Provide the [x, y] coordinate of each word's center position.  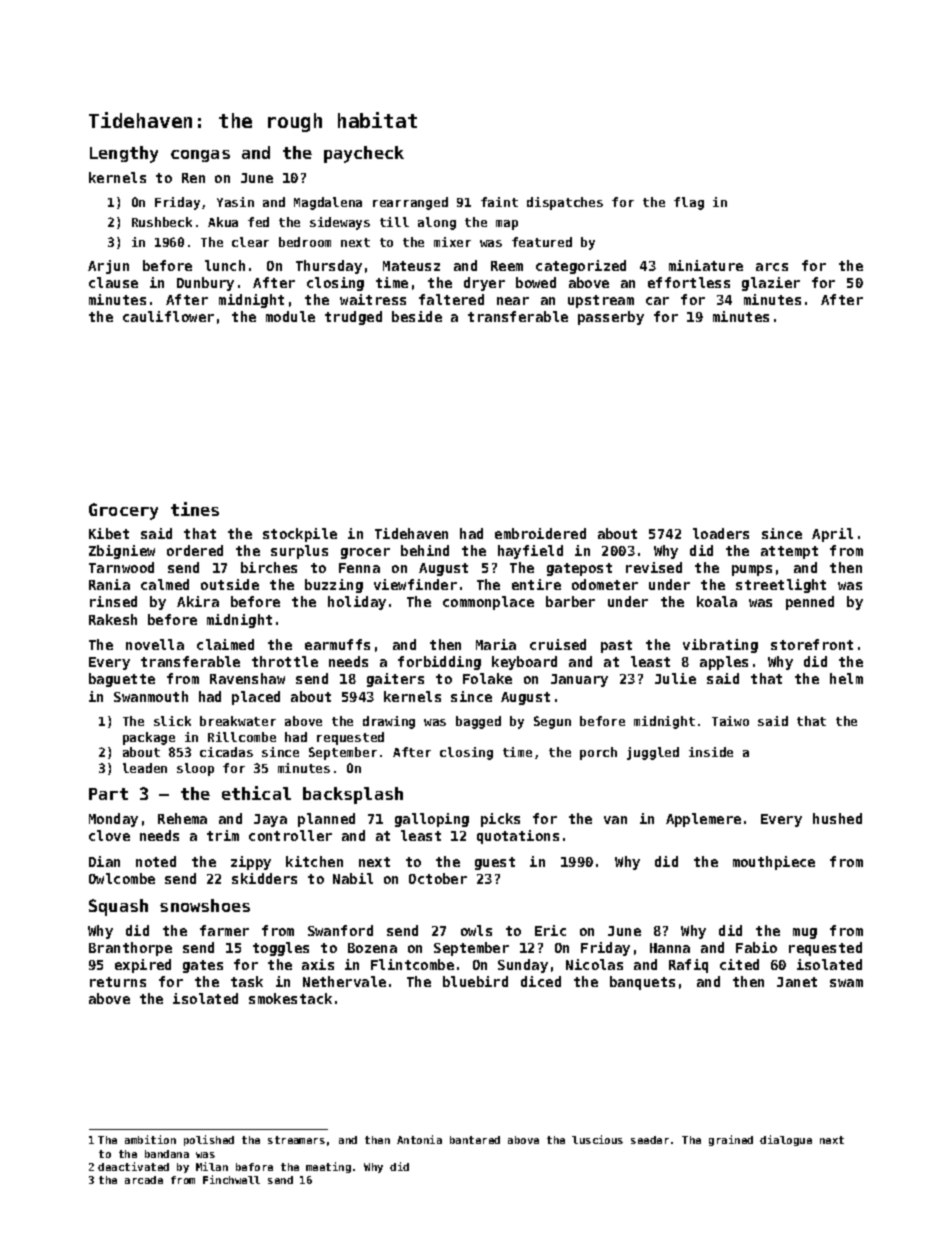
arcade [144, 1180]
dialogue [786, 1140]
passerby [611, 318]
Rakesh [113, 619]
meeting [328, 1167]
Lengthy [124, 154]
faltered [451, 299]
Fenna [359, 568]
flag [689, 203]
